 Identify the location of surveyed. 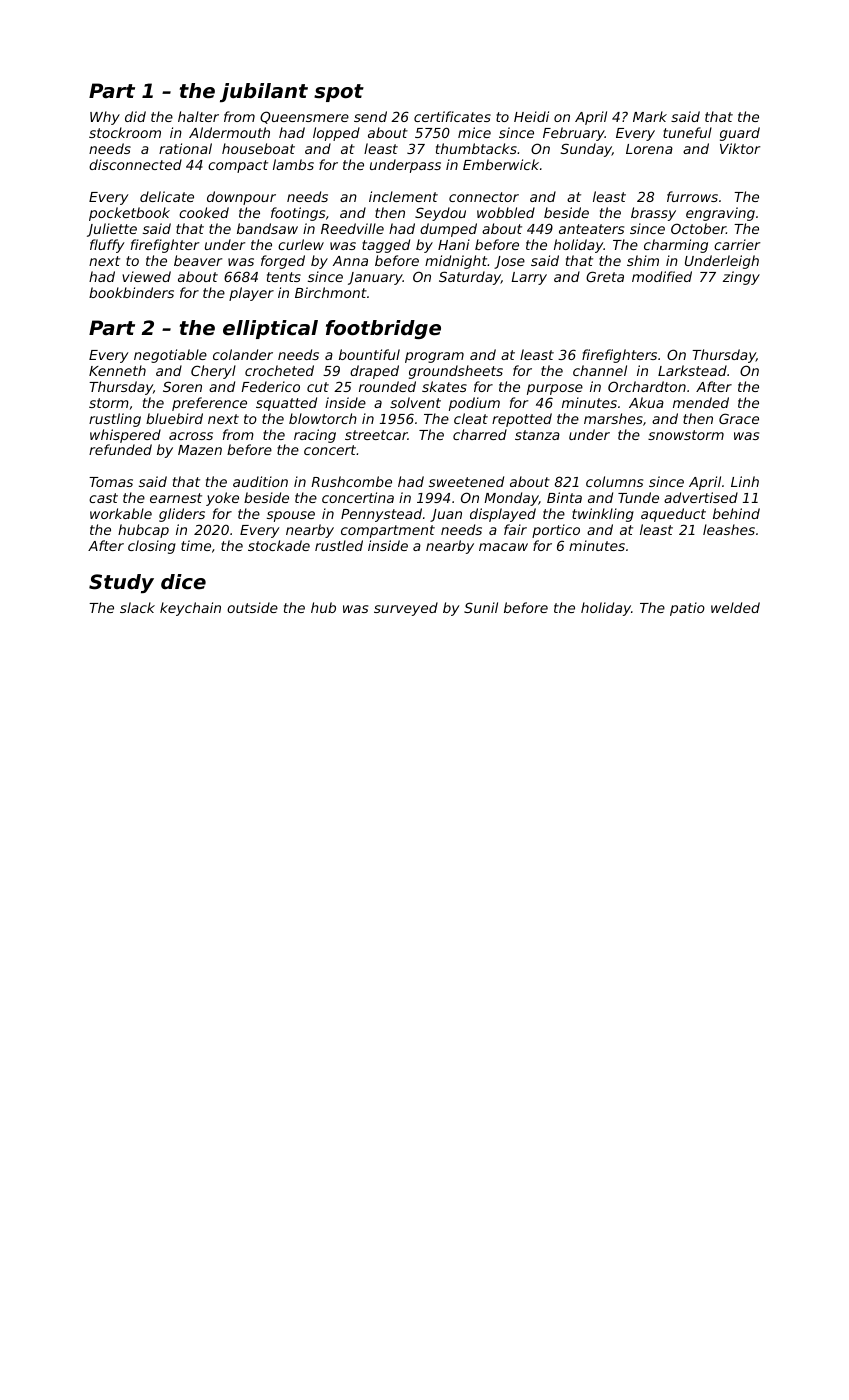
(406, 609).
